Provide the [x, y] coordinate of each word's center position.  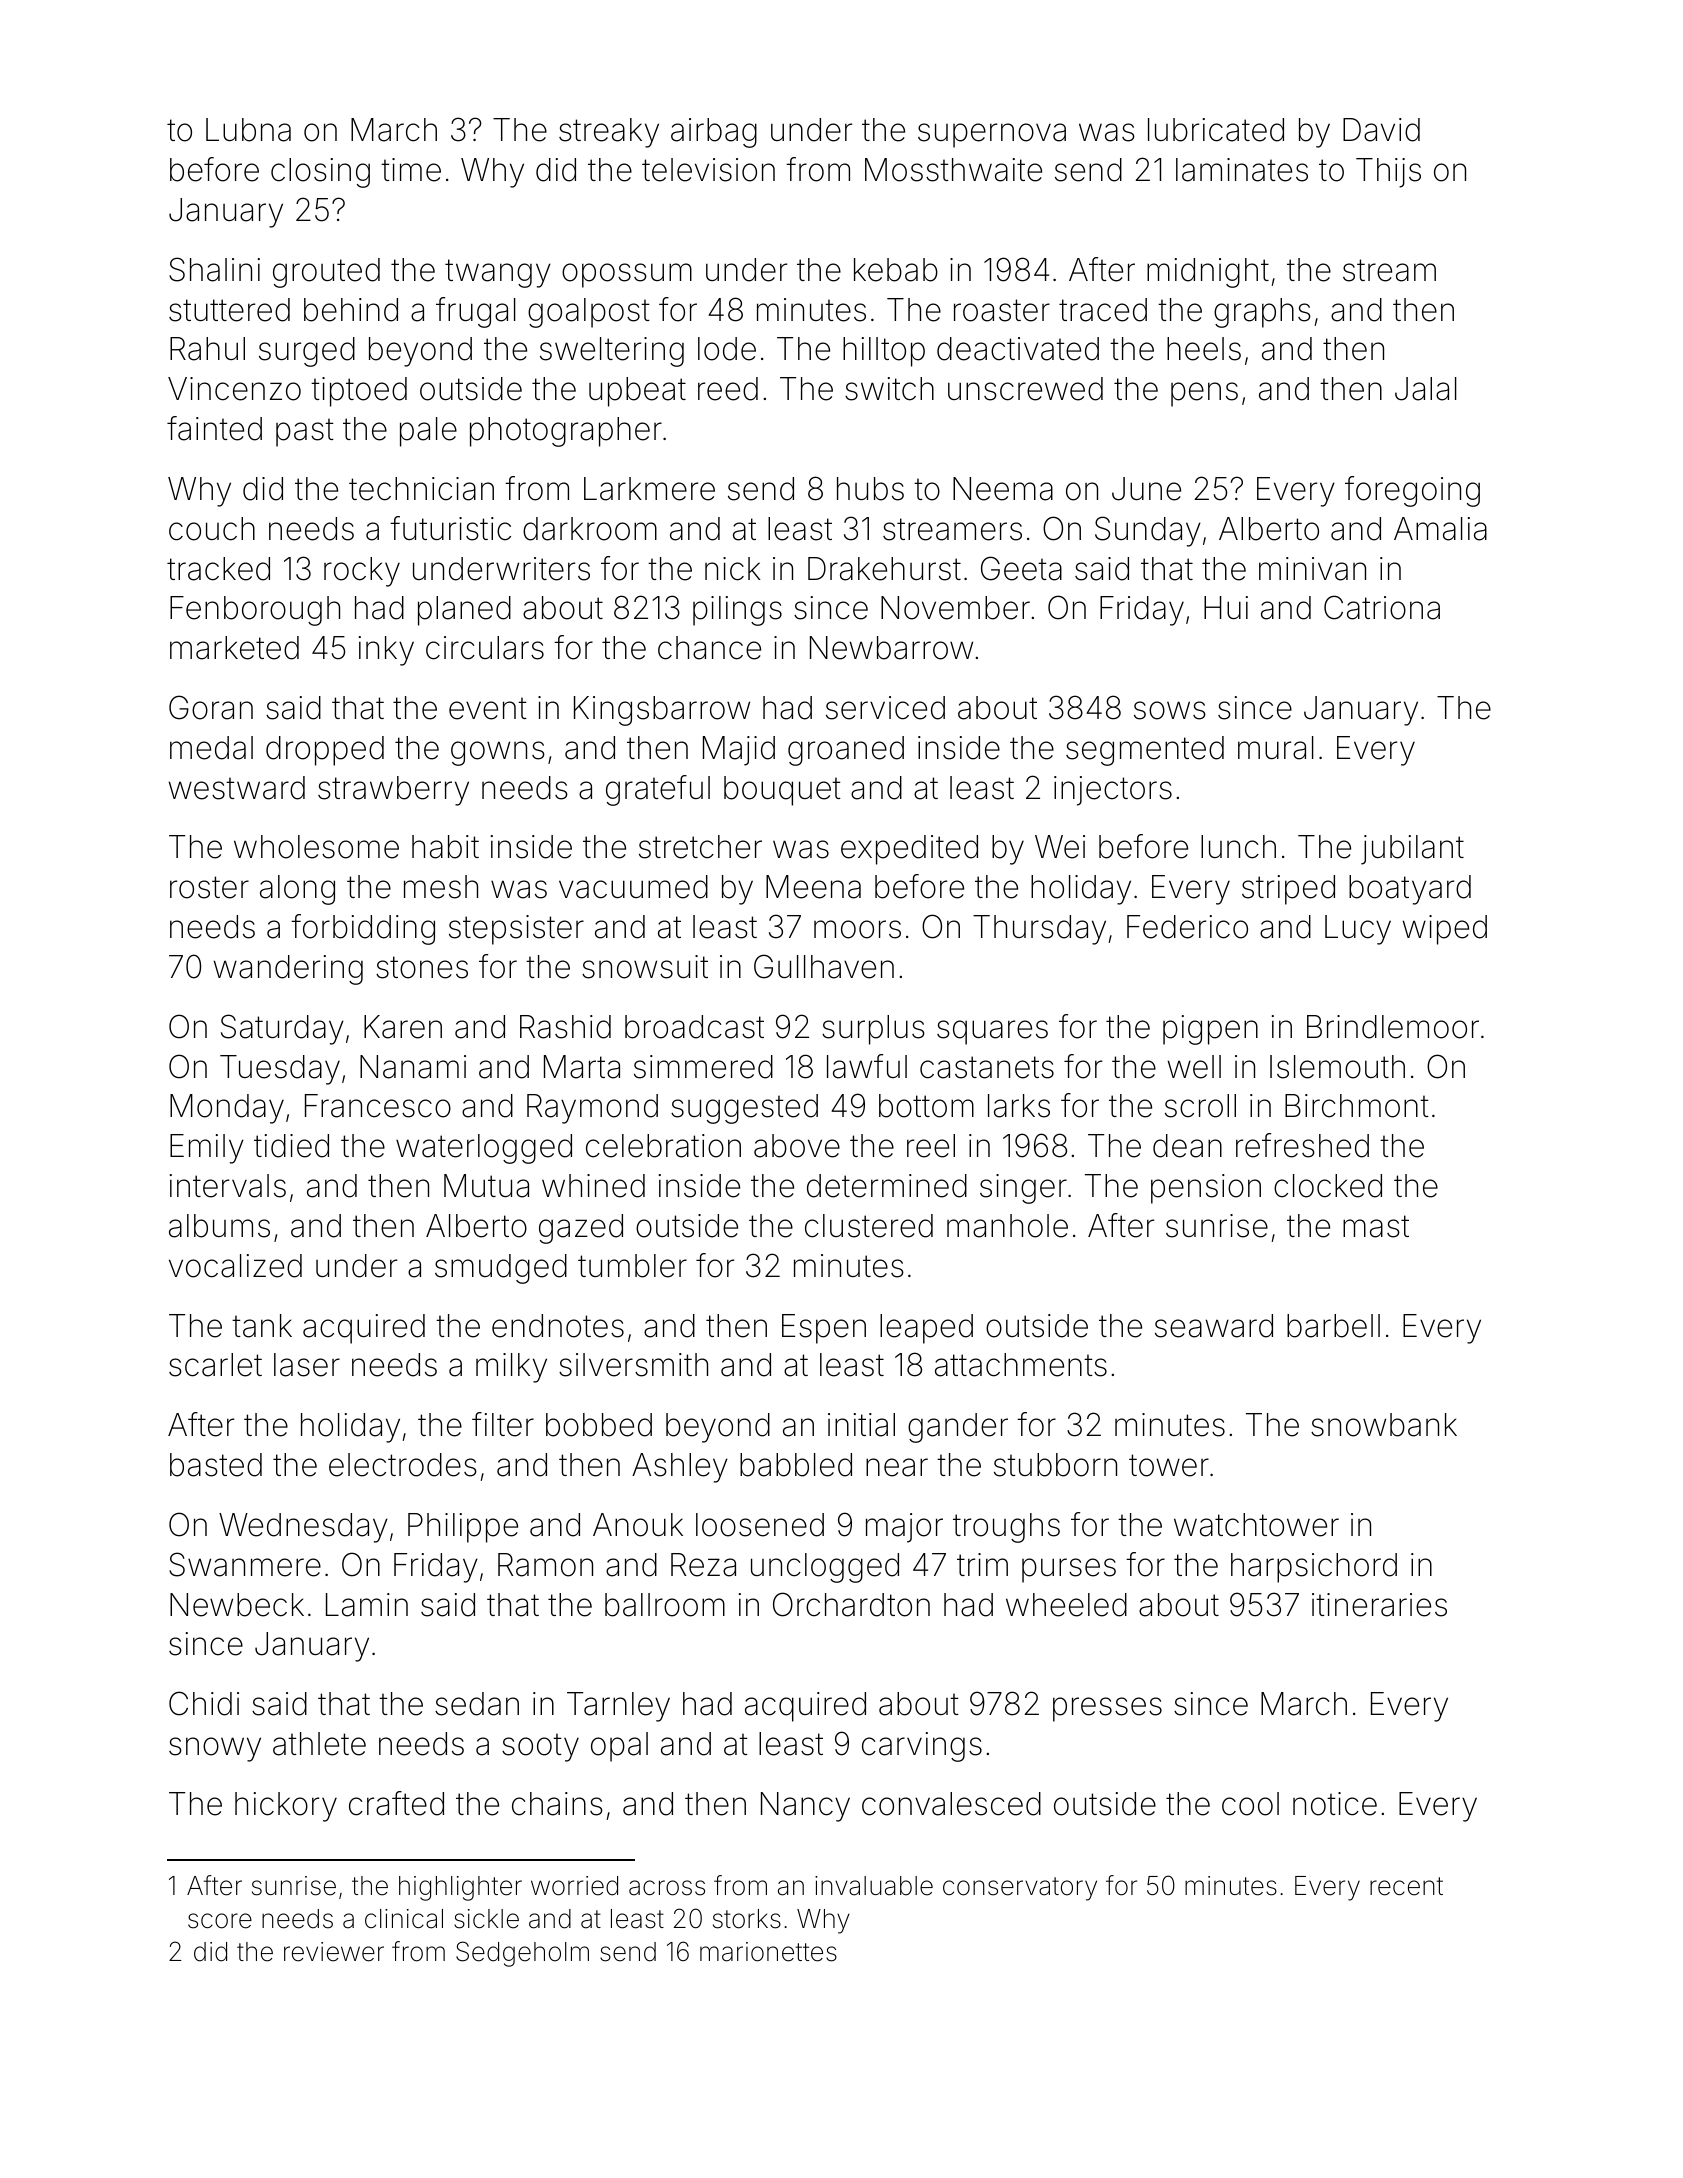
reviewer [334, 1952]
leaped [926, 1329]
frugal [476, 312]
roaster [1002, 310]
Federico [1187, 927]
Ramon [545, 1565]
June [1146, 489]
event [488, 708]
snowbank [1384, 1425]
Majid [739, 751]
